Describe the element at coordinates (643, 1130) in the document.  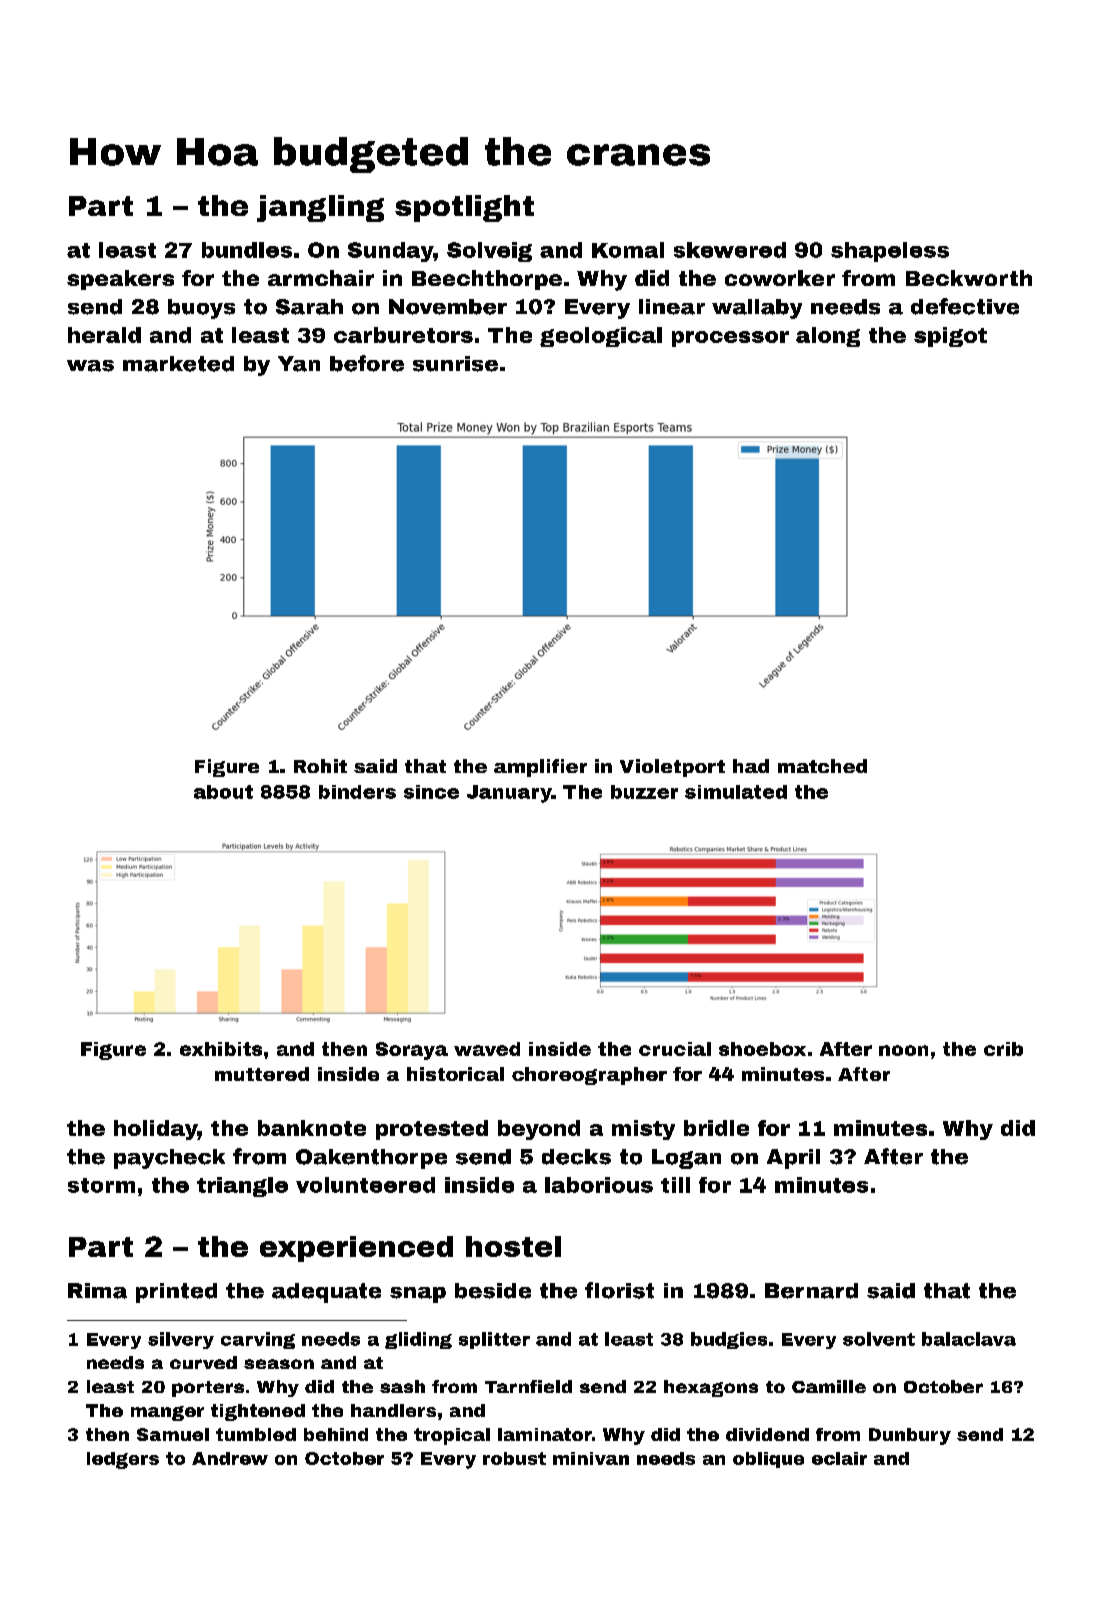
I see `misty` at that location.
